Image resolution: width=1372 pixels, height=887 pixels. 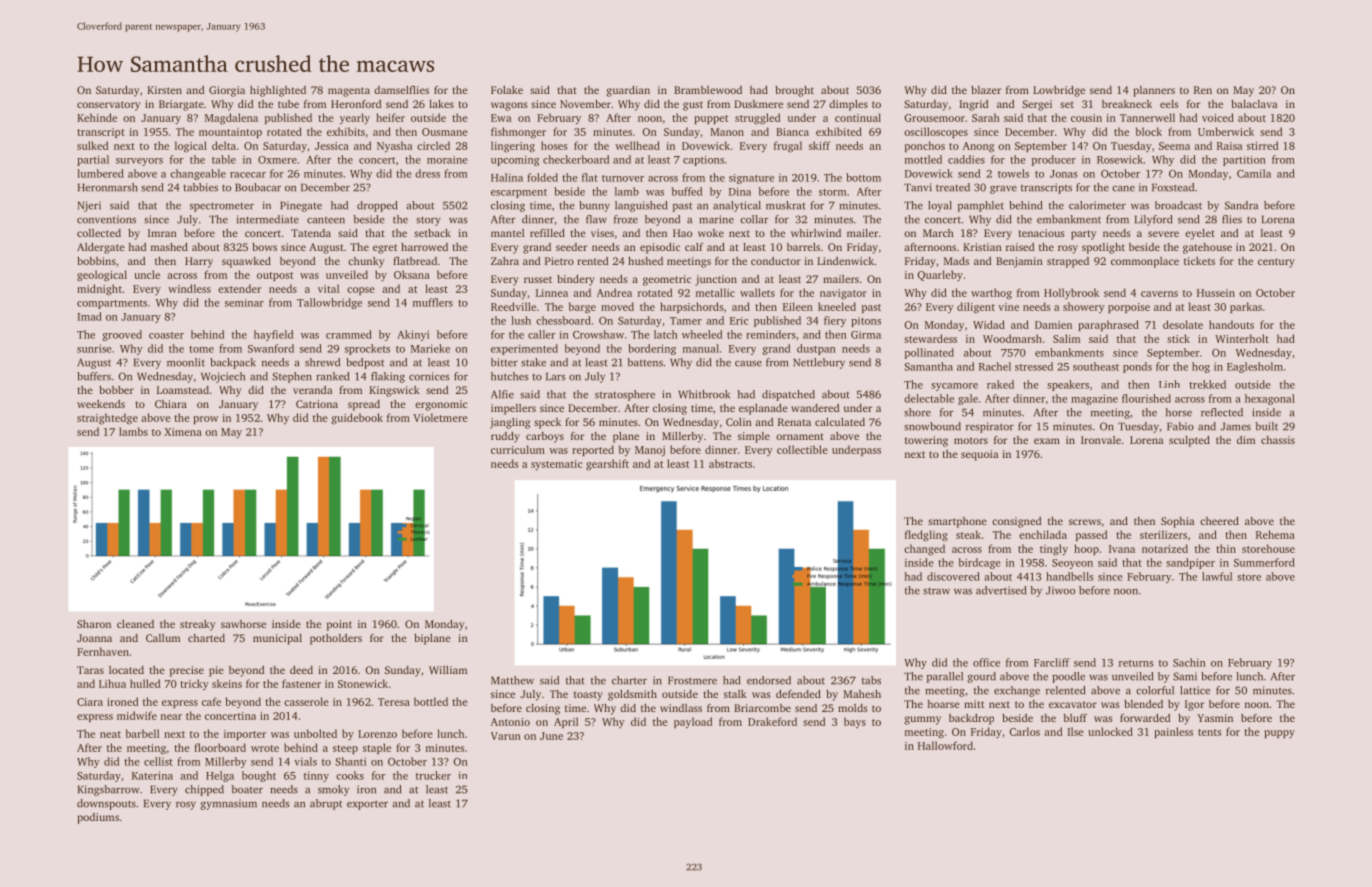 I want to click on Kirsten, so click(x=164, y=90).
